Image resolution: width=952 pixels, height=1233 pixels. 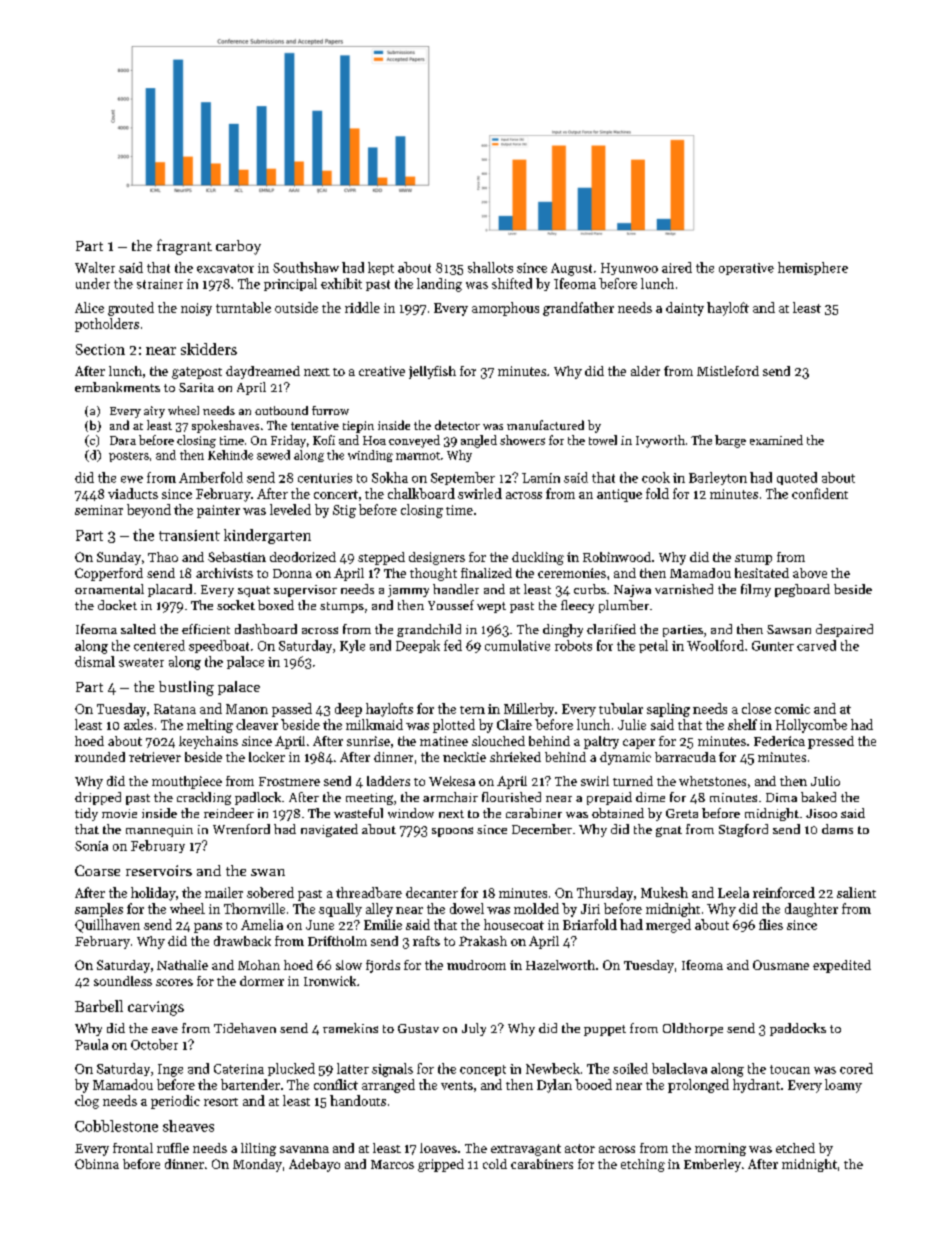 What do you see at coordinates (337, 941) in the screenshot?
I see `Driftholm` at bounding box center [337, 941].
